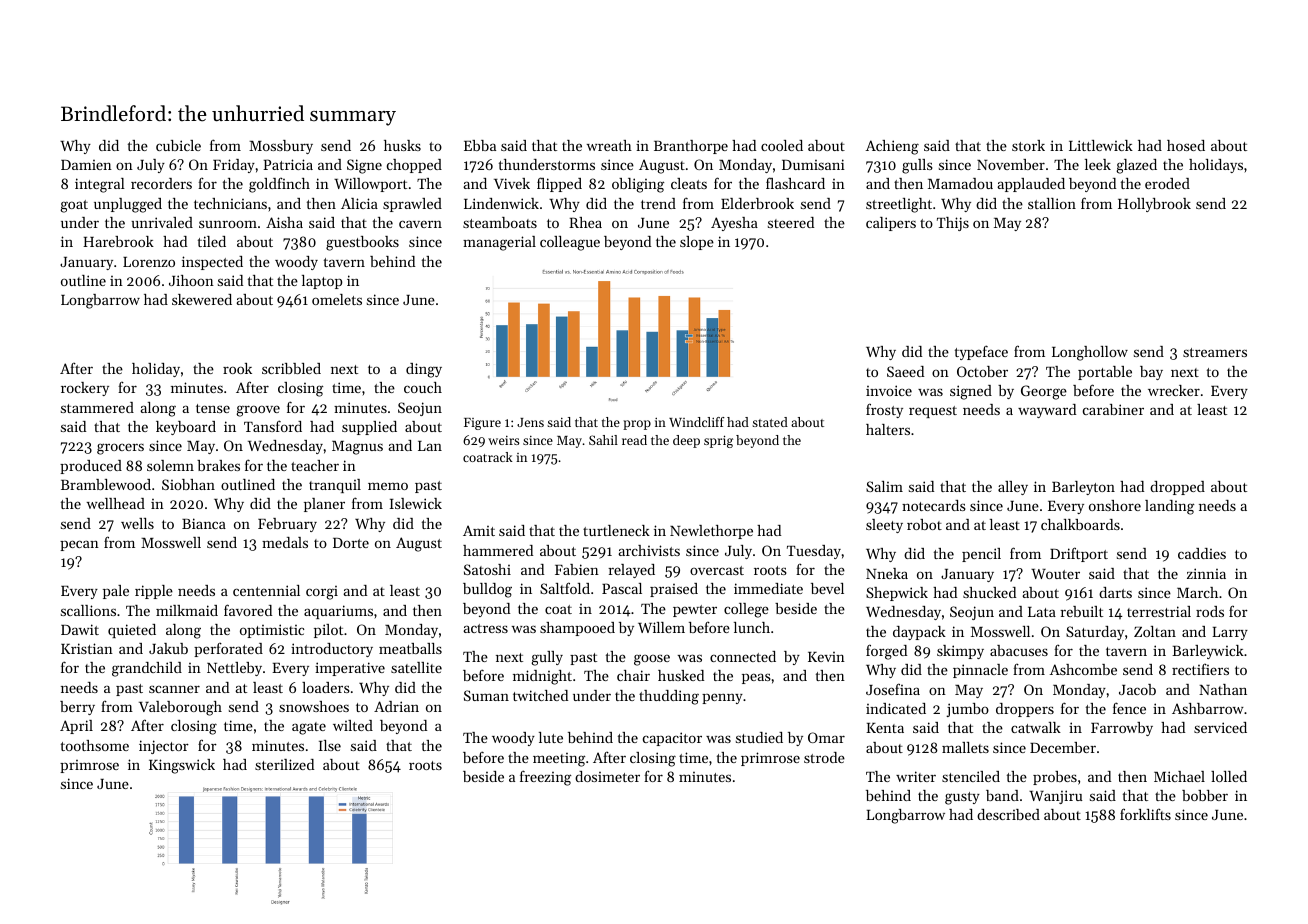  I want to click on carabiner, so click(1113, 409).
